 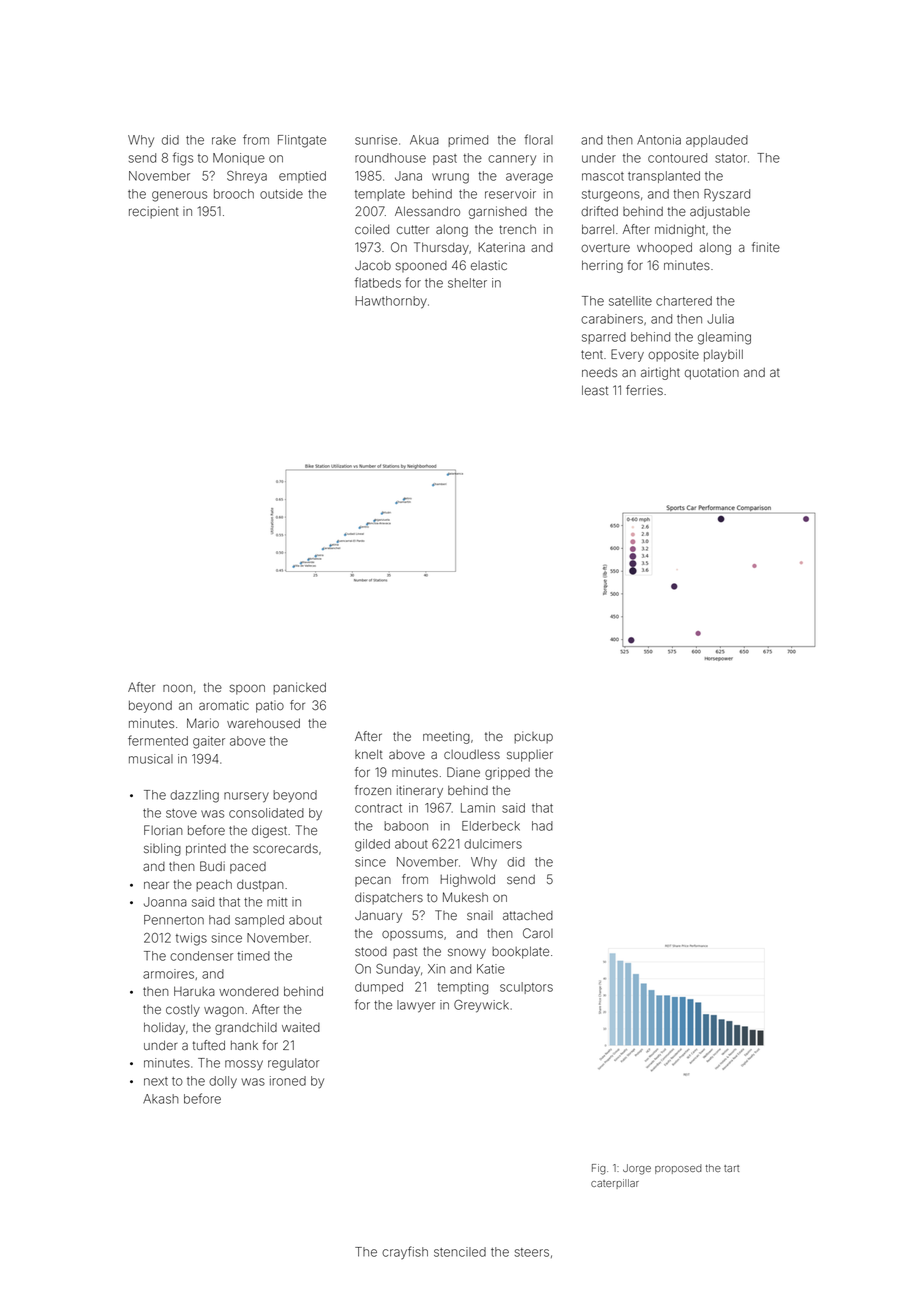 I want to click on Akua, so click(x=424, y=140).
